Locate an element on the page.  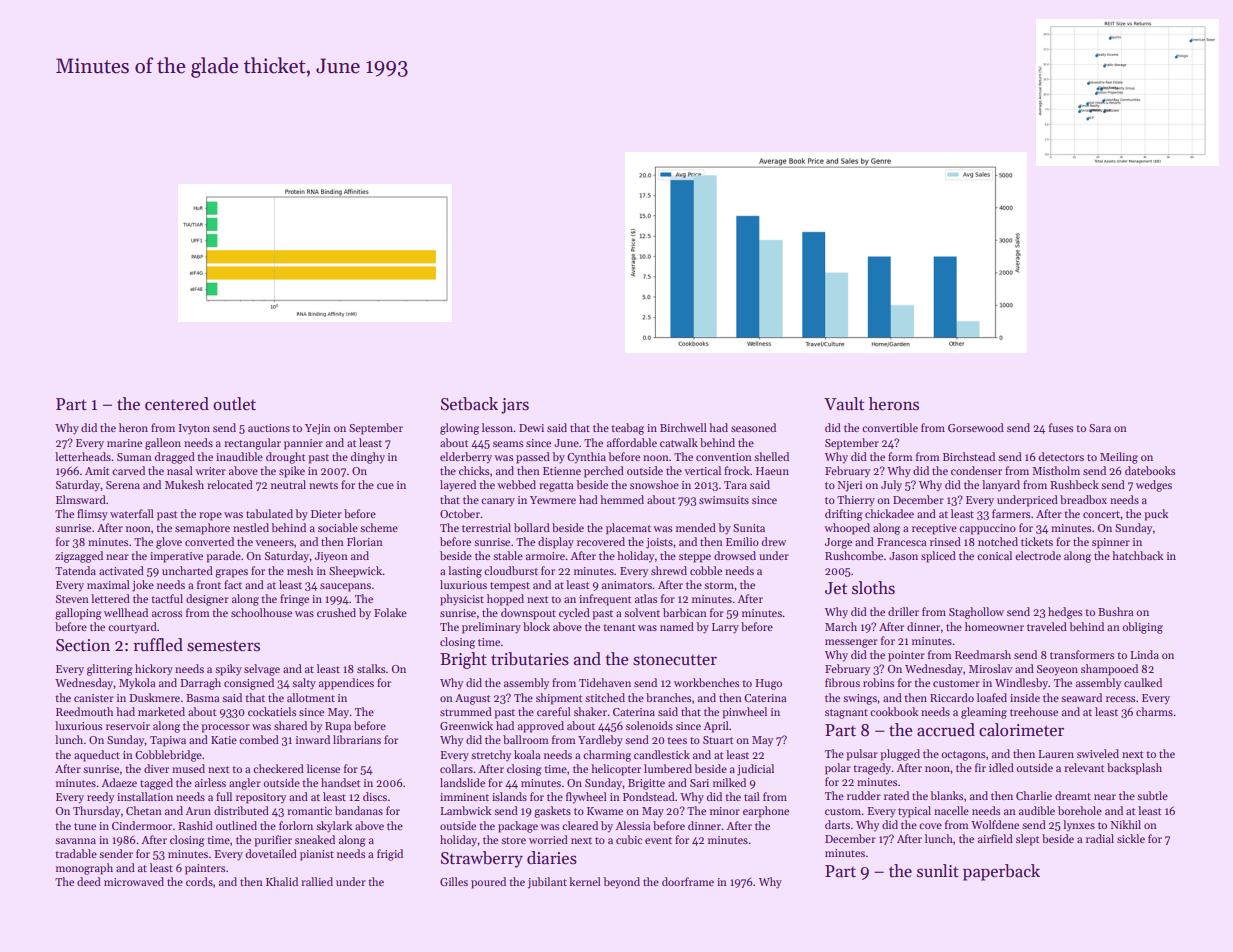
outlet is located at coordinates (234, 404).
